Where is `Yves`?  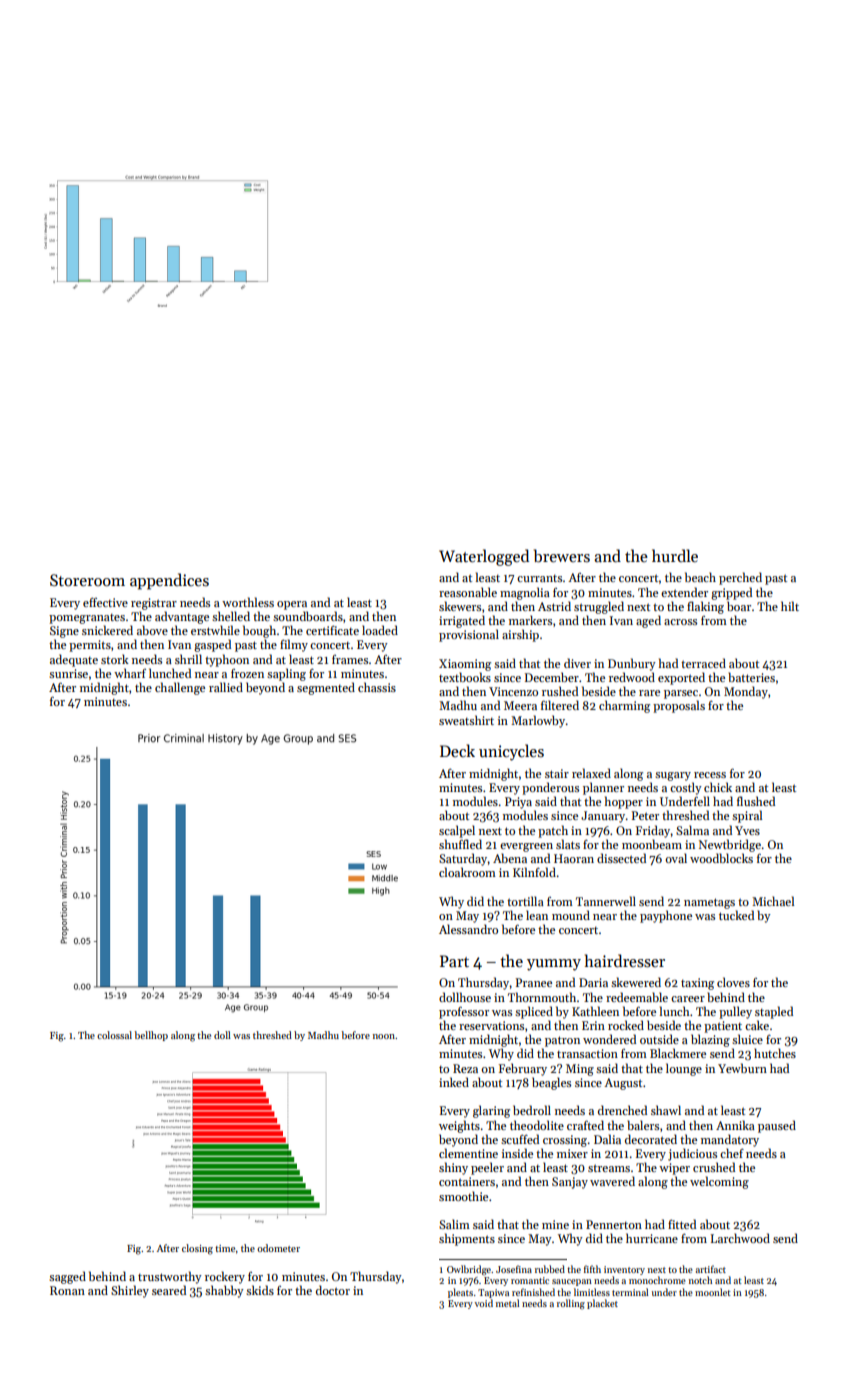
Yves is located at coordinates (747, 830).
